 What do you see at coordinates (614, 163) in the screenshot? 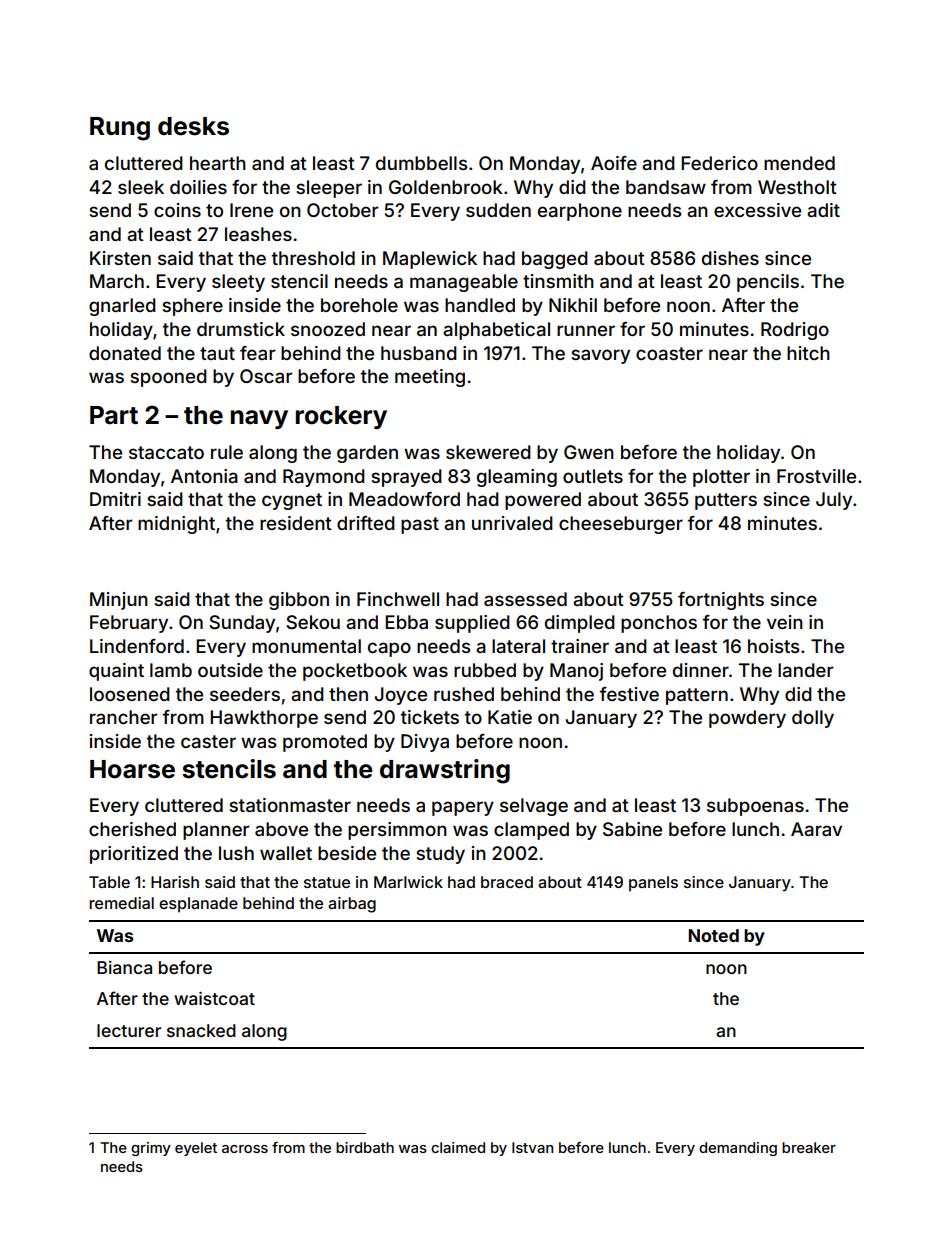
I see `Aoife` at bounding box center [614, 163].
